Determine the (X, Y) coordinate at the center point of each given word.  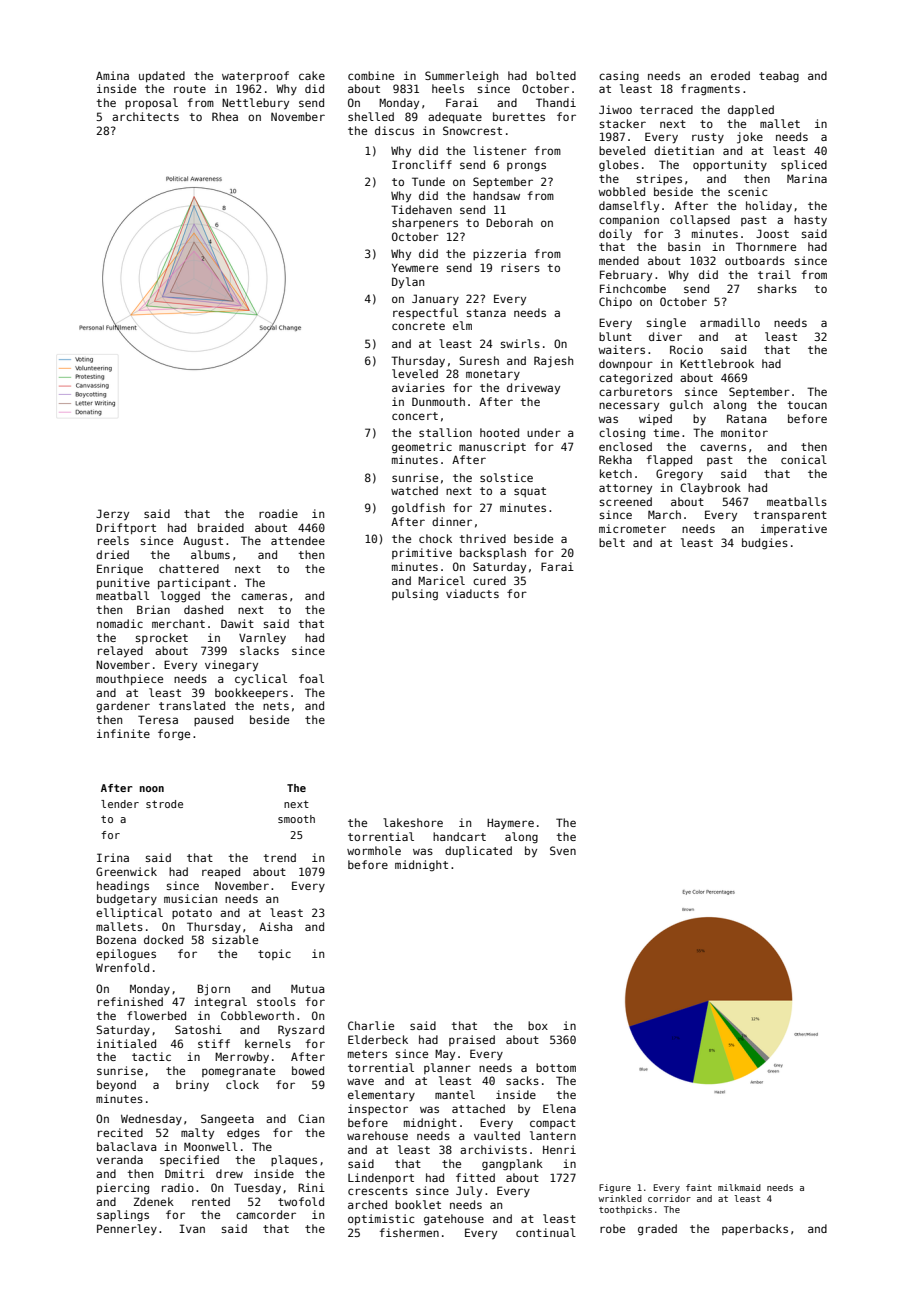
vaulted (497, 1135)
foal (311, 678)
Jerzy (112, 515)
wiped (655, 419)
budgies (765, 544)
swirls (520, 343)
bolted (556, 75)
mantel (455, 1094)
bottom (556, 1067)
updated (162, 76)
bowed (308, 1070)
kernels (268, 1043)
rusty (708, 138)
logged (180, 597)
